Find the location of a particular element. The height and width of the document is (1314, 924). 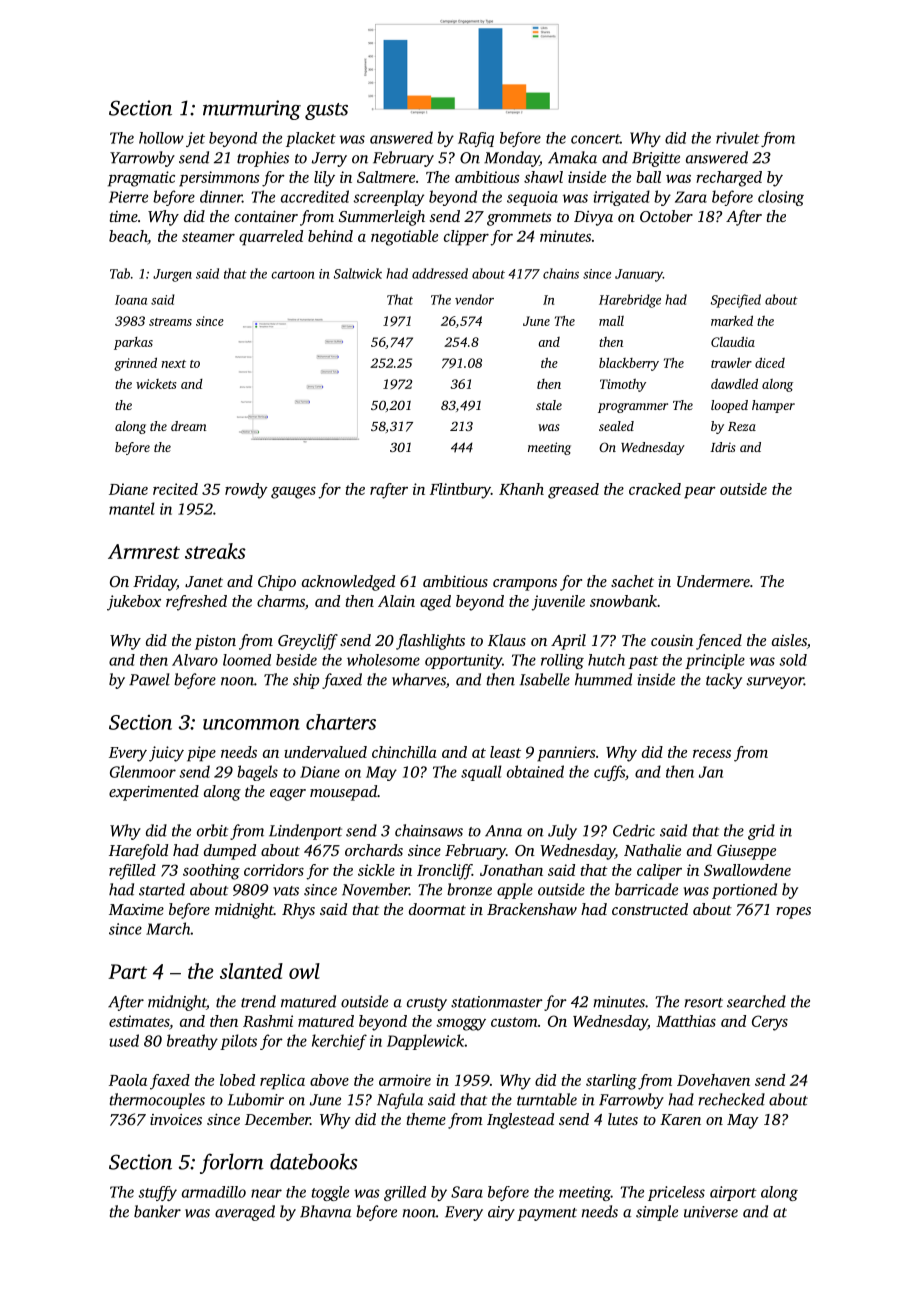

wholesome is located at coordinates (383, 660).
